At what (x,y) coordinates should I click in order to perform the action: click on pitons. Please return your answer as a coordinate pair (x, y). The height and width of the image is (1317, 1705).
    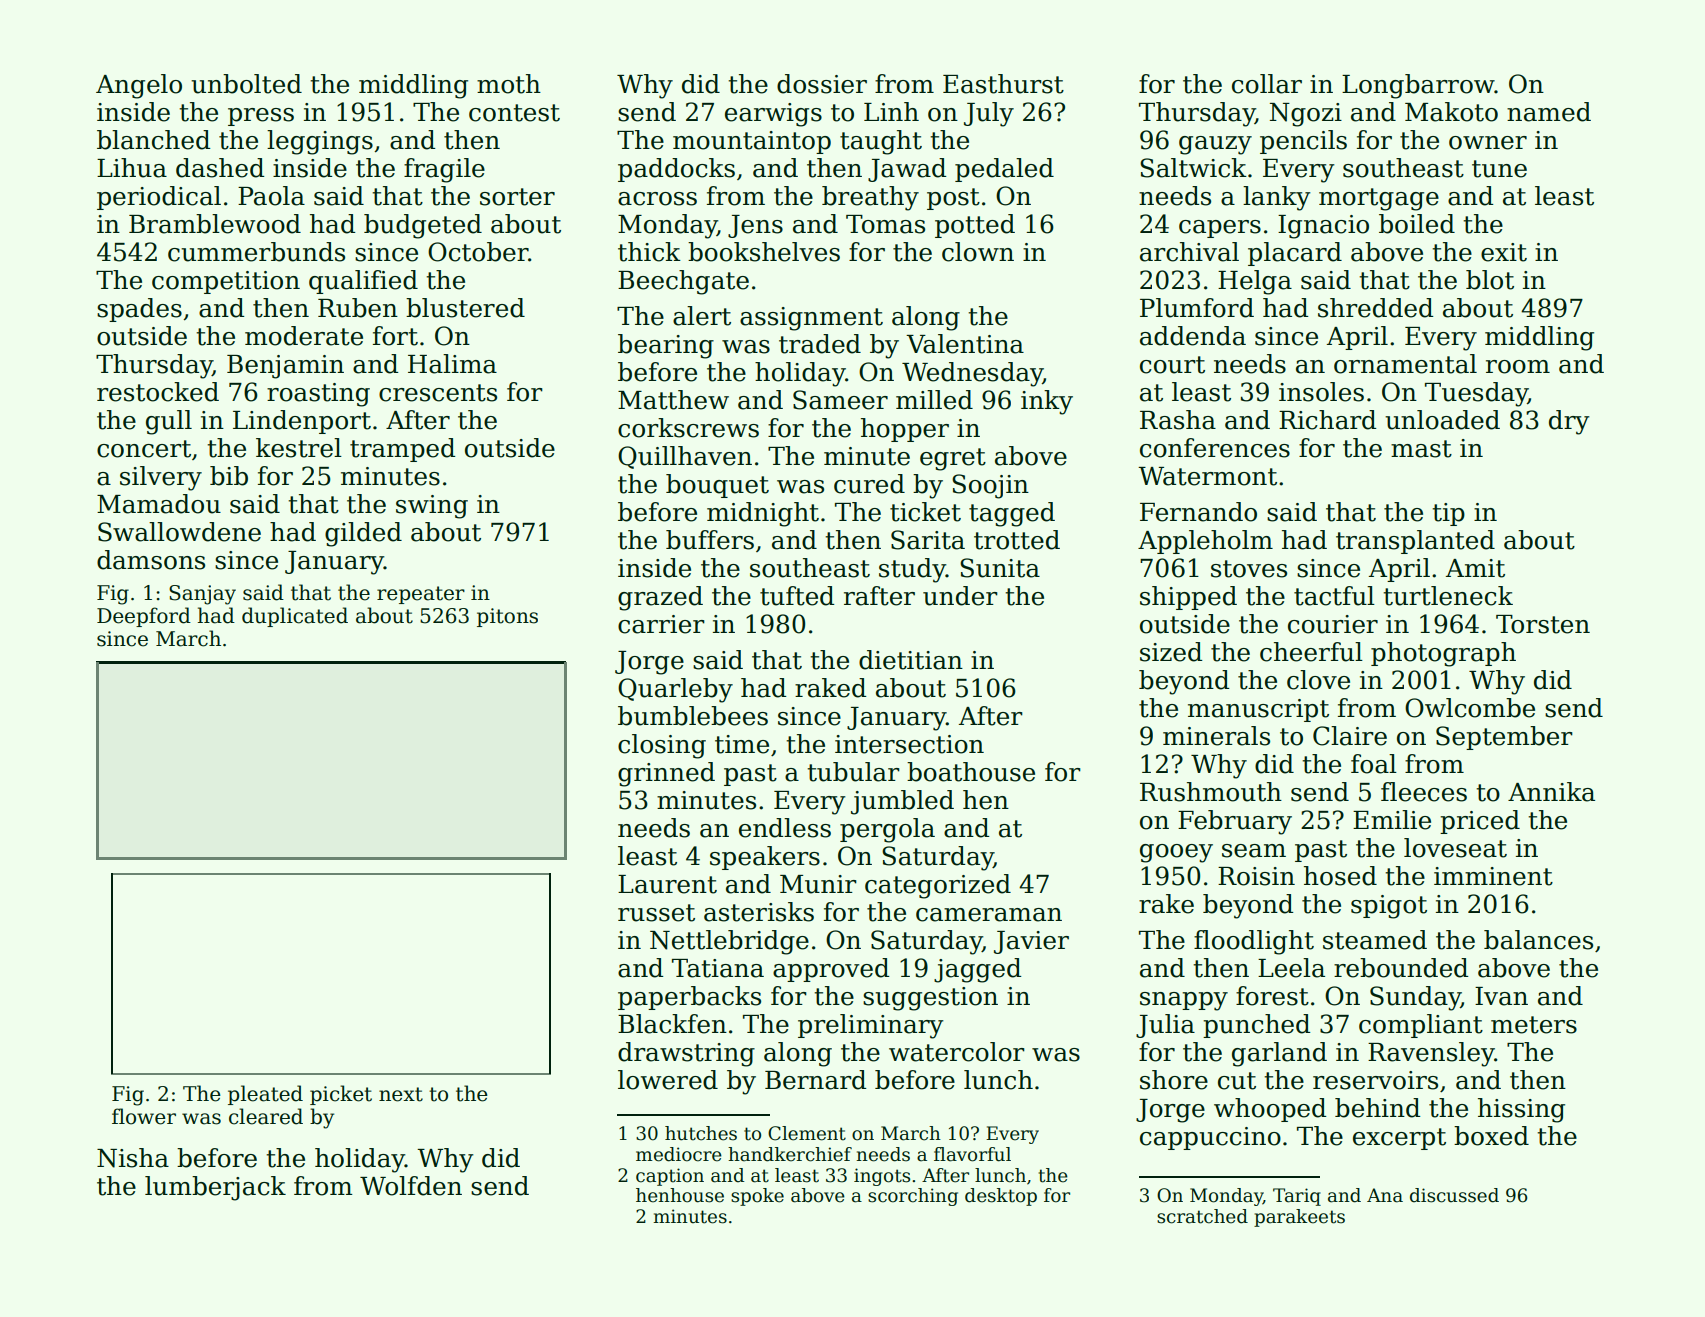
    Looking at the image, I should click on (507, 617).
